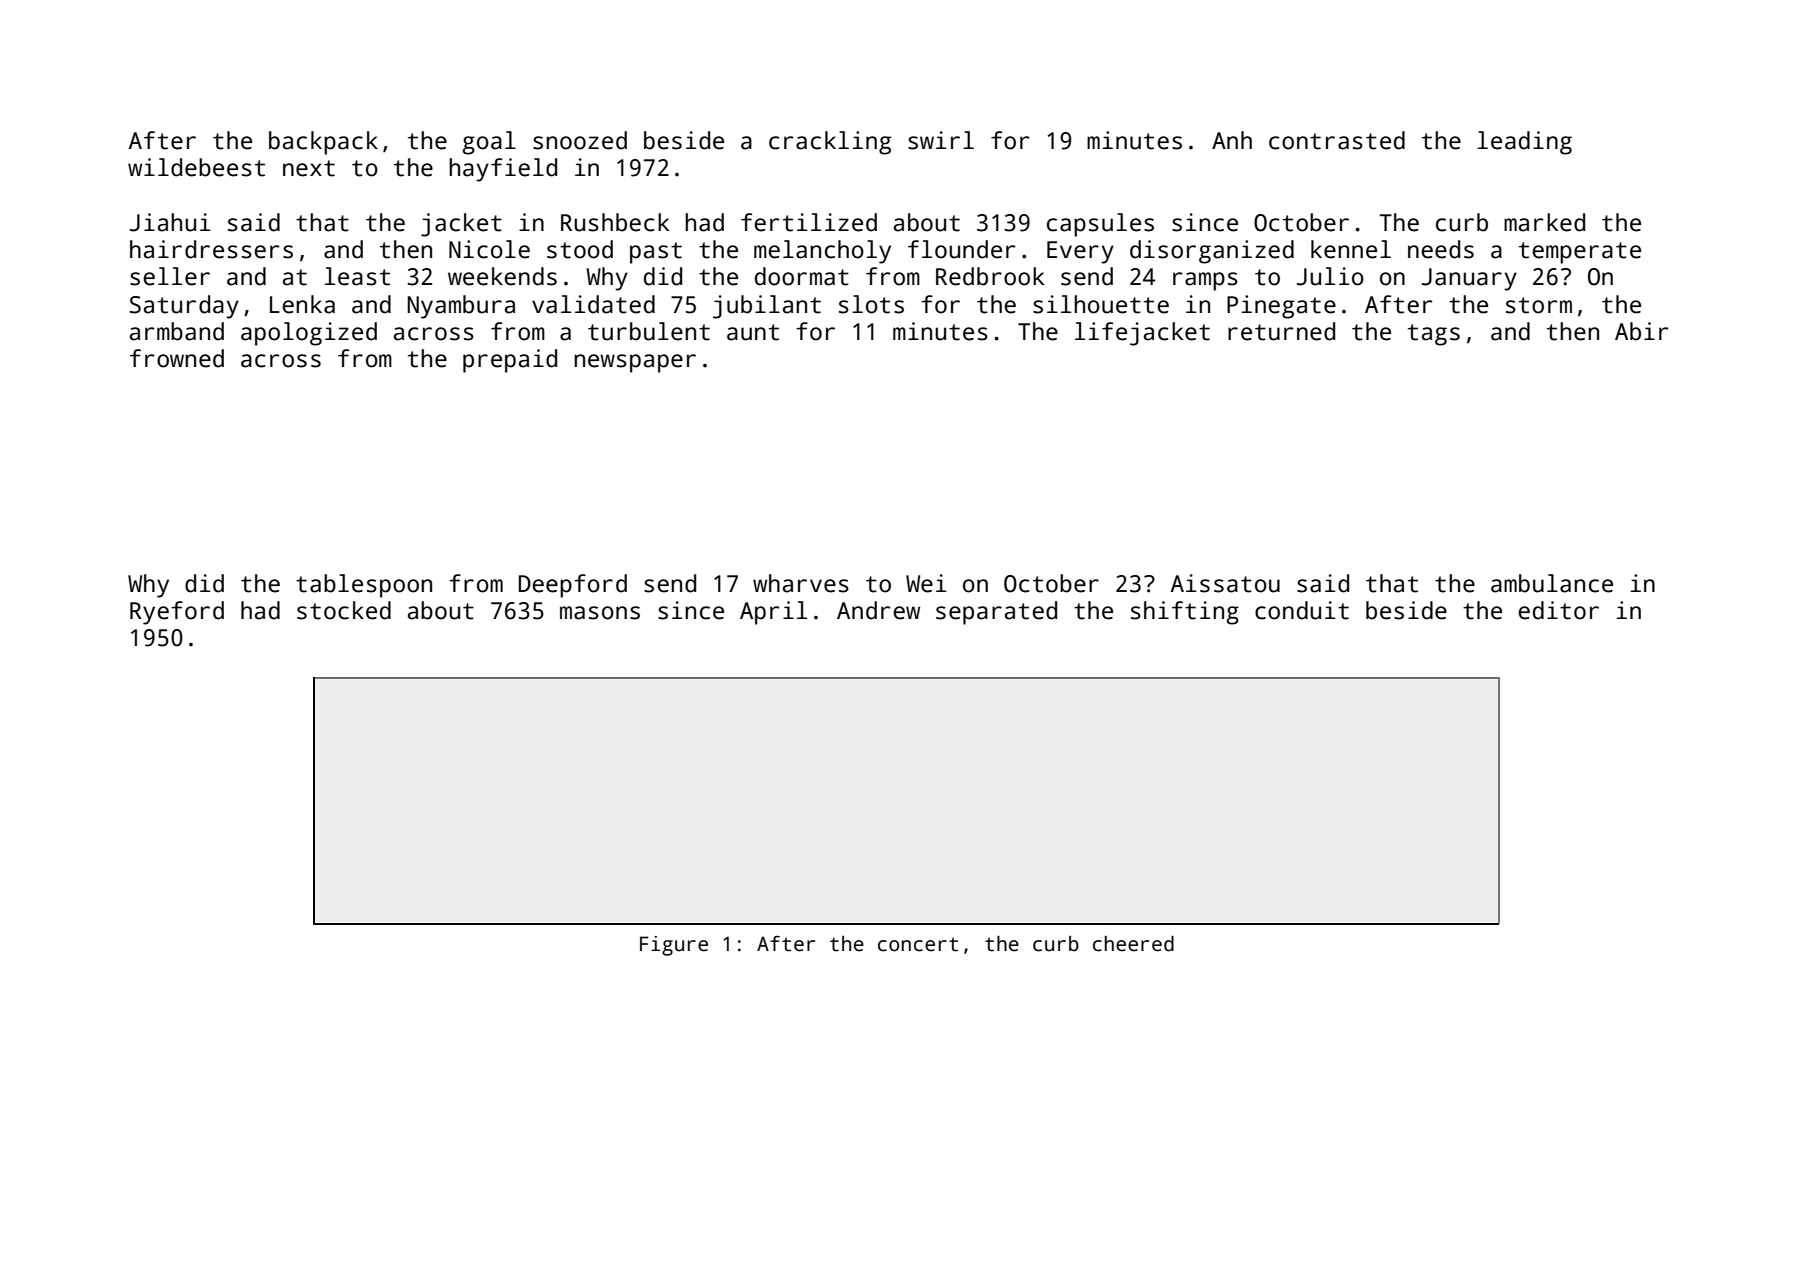 This screenshot has width=1813, height=1282. What do you see at coordinates (918, 944) in the screenshot?
I see `concert` at bounding box center [918, 944].
